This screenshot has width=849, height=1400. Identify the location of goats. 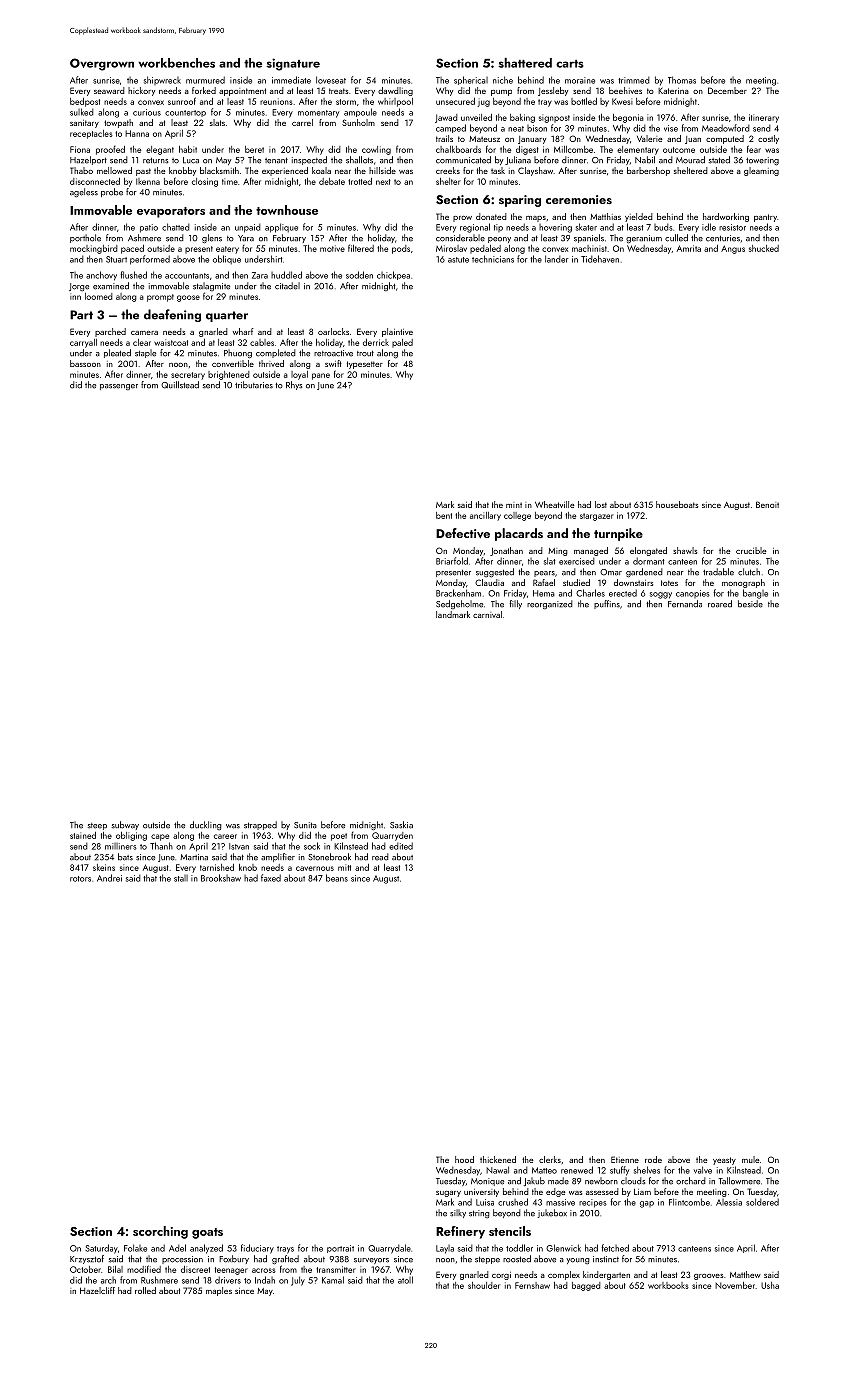
(207, 1233).
